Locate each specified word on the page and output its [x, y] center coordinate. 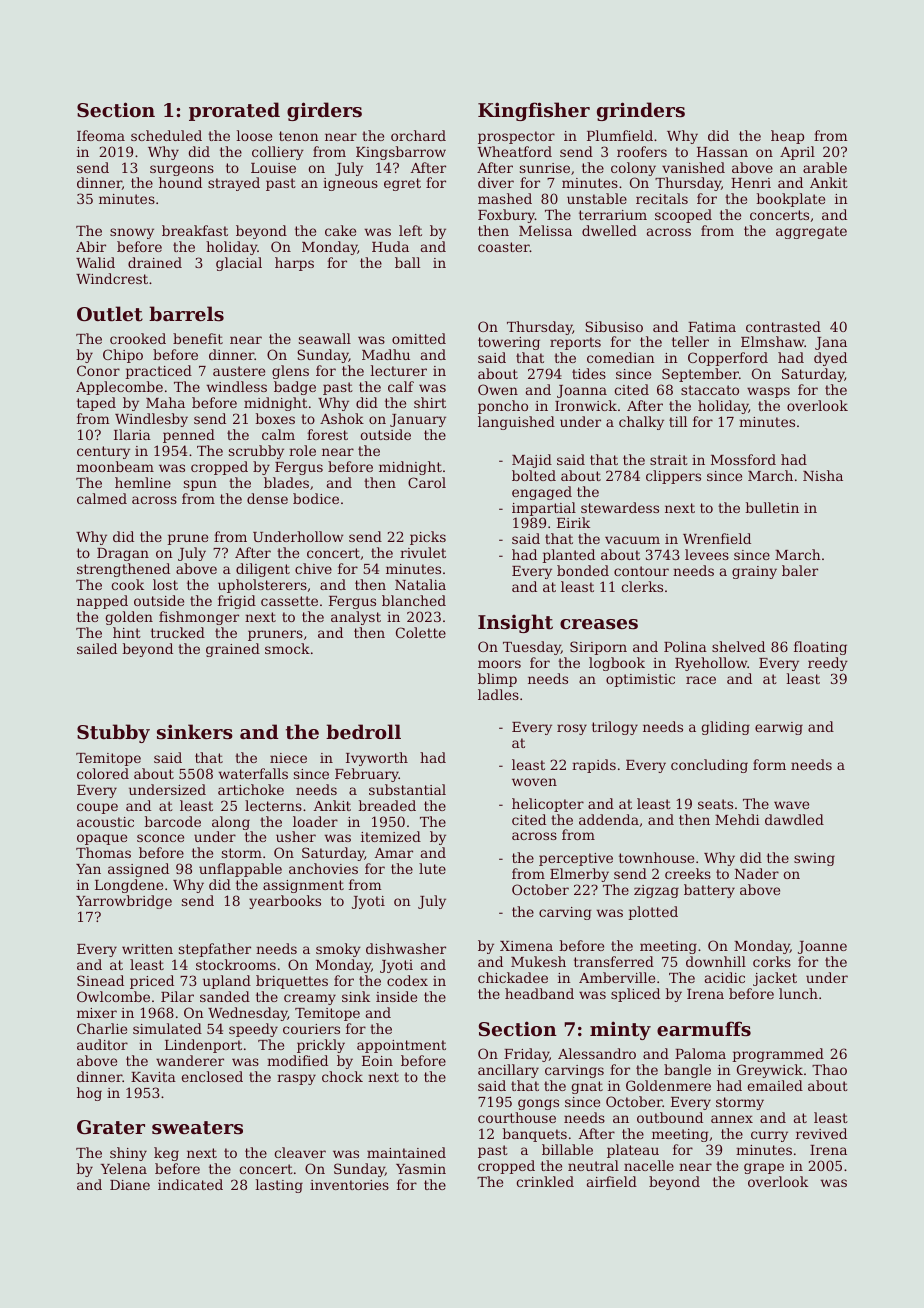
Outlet [110, 314]
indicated [190, 1184]
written [147, 949]
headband [539, 993]
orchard [418, 135]
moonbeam [115, 466]
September [700, 375]
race [701, 680]
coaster [504, 247]
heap [787, 137]
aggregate [811, 232]
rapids [594, 766]
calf [401, 386]
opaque [102, 839]
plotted [653, 913]
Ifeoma [101, 135]
